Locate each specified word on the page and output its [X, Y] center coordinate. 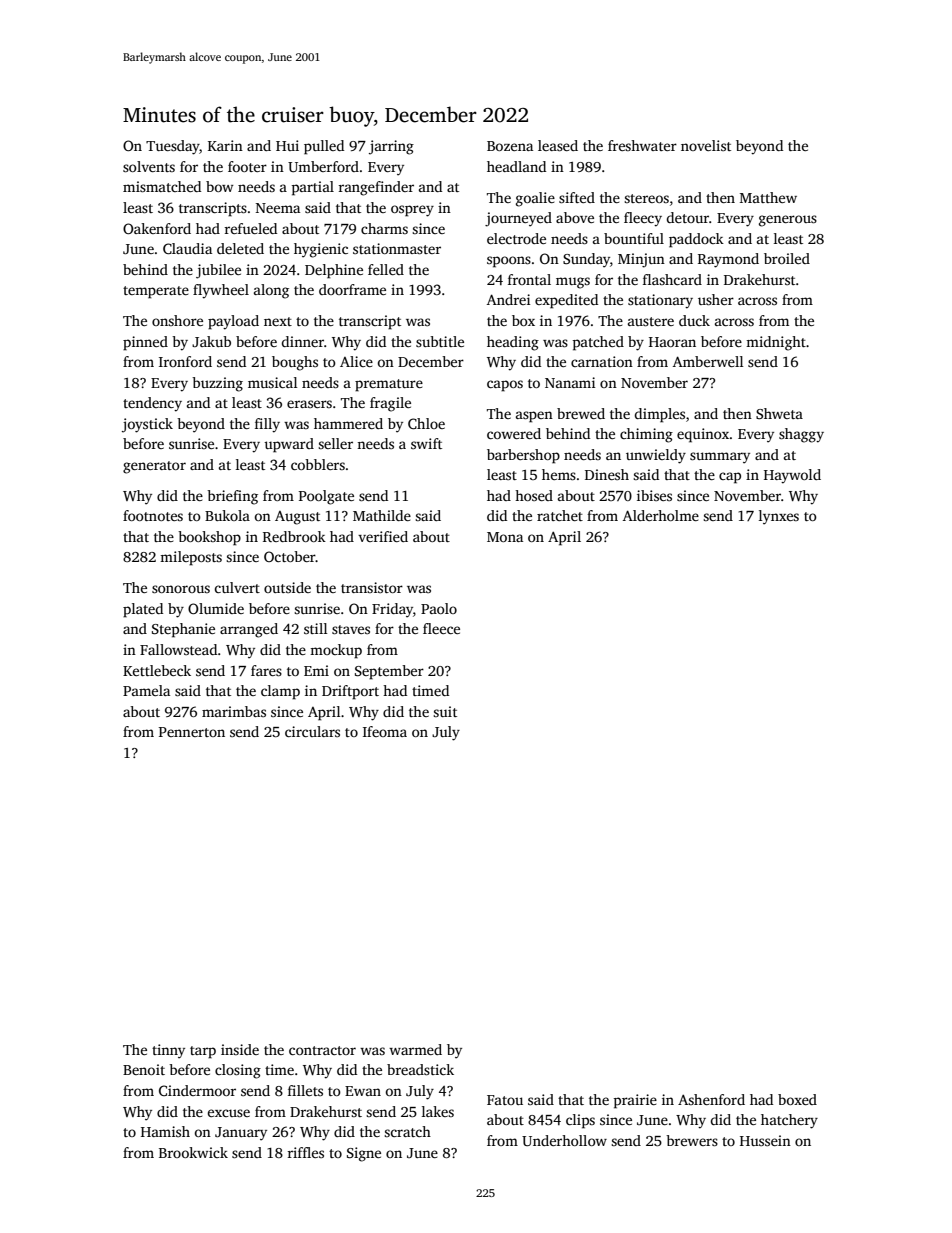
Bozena [510, 146]
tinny [168, 1051]
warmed [415, 1049]
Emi [316, 670]
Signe [364, 1154]
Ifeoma [385, 731]
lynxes [779, 517]
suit [445, 711]
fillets [305, 1090]
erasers [309, 404]
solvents [149, 166]
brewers [692, 1140]
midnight [776, 343]
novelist [706, 145]
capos [505, 386]
